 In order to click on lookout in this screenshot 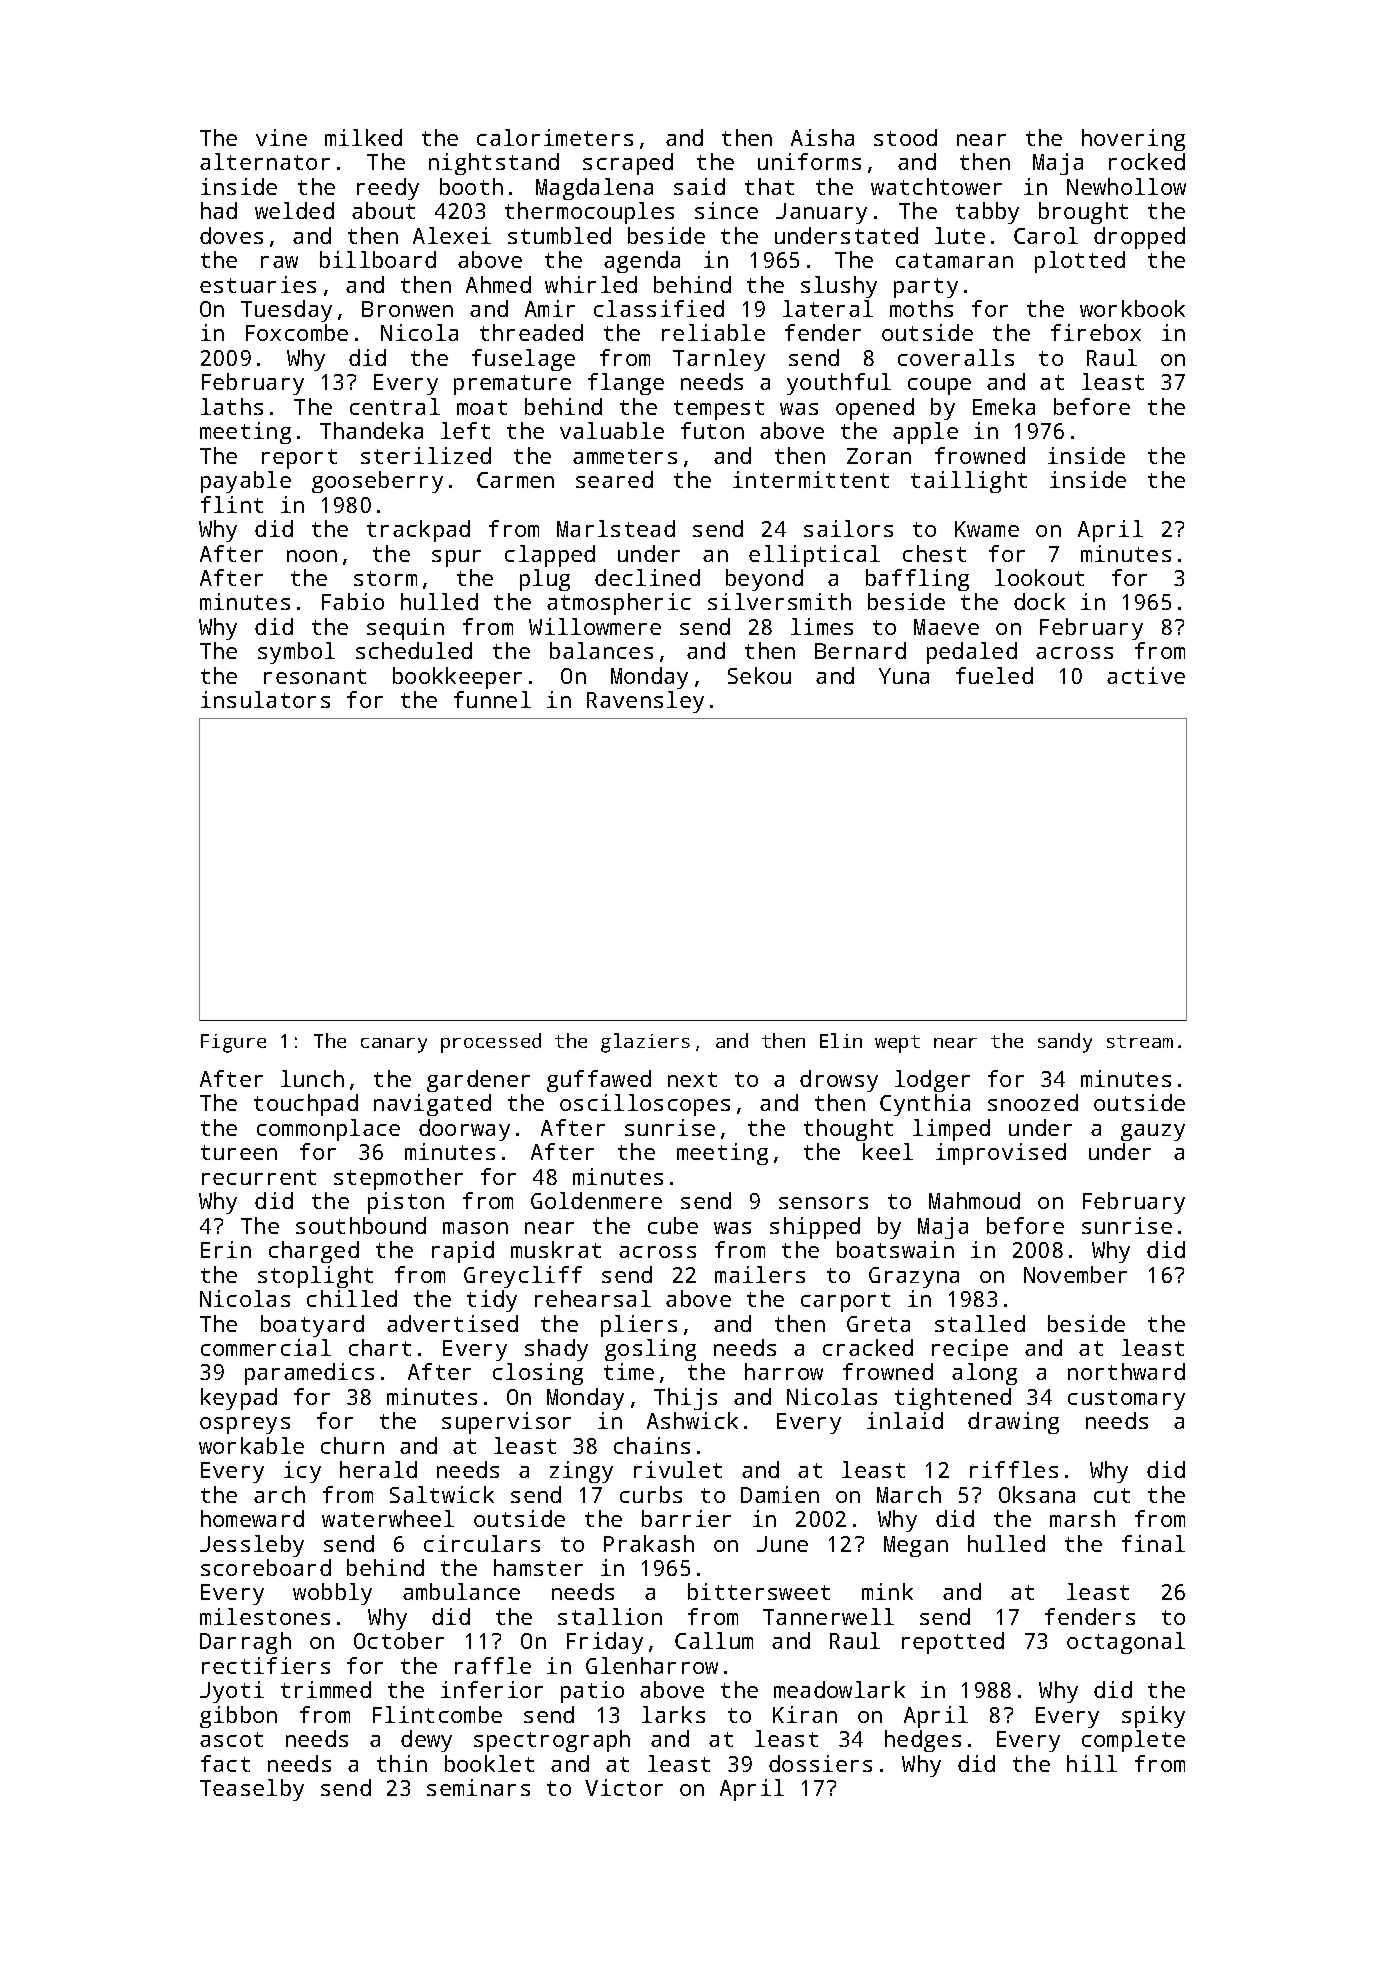, I will do `click(1039, 577)`.
